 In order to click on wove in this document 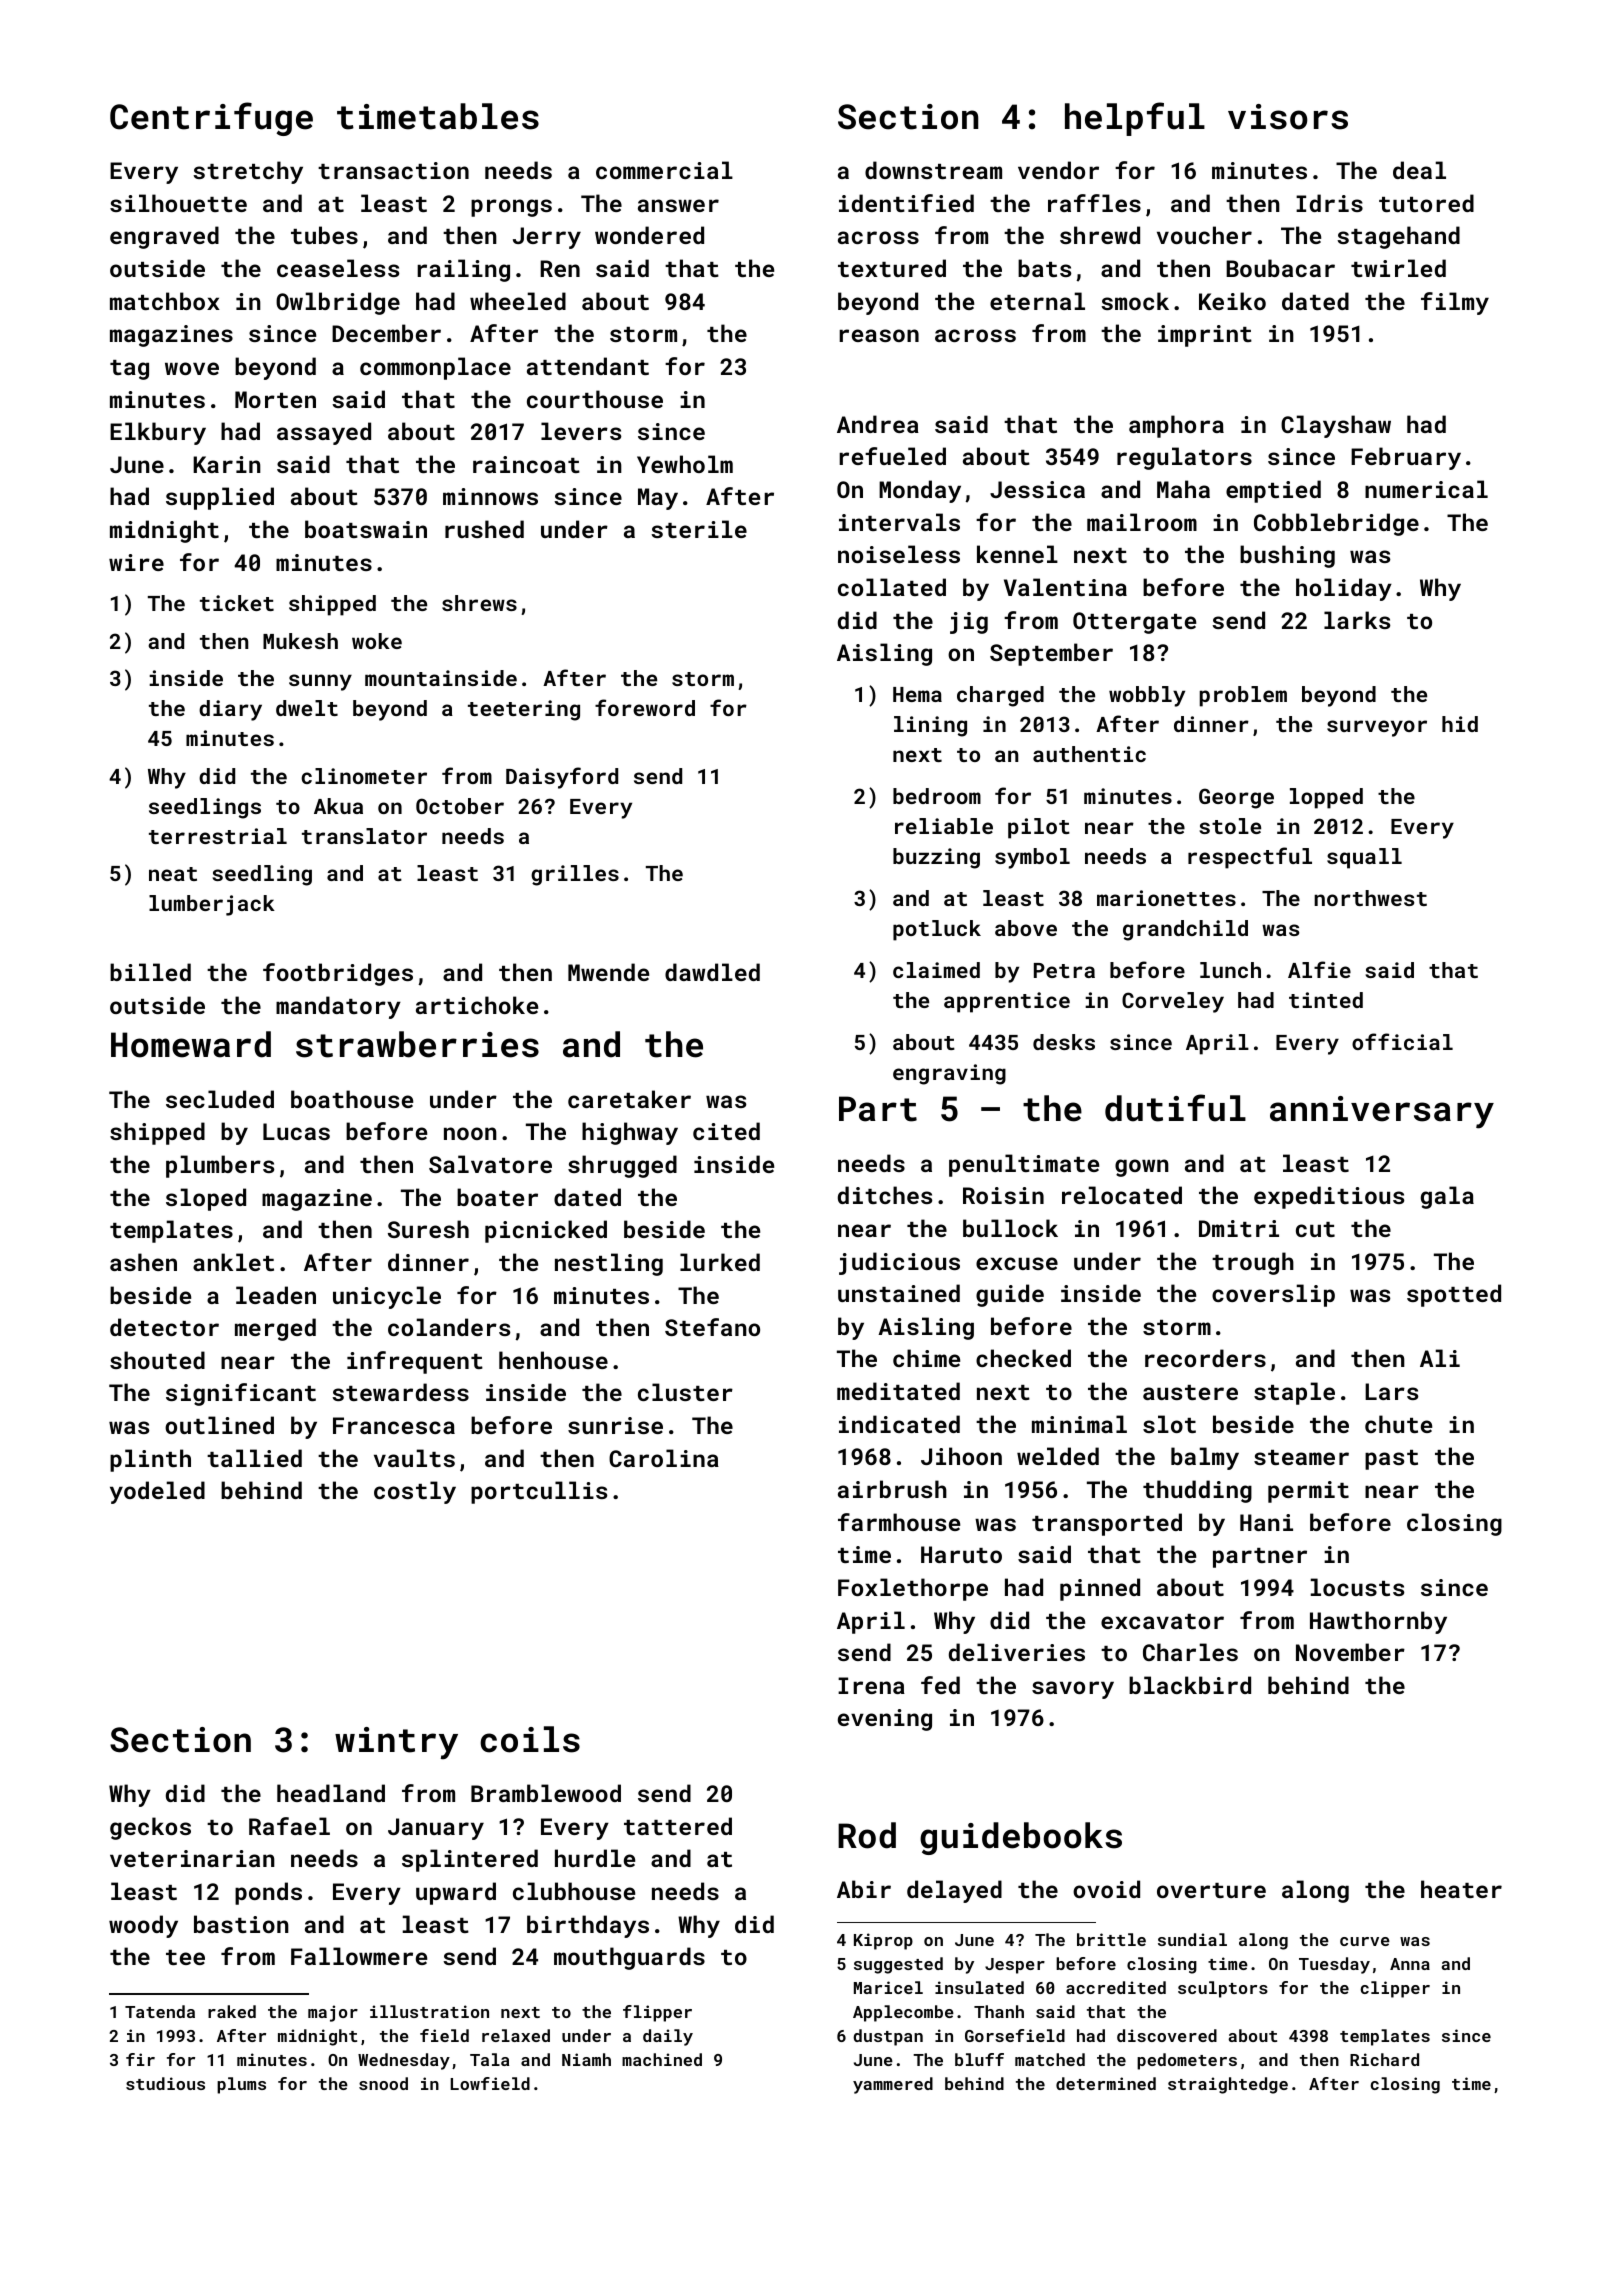, I will do `click(192, 368)`.
